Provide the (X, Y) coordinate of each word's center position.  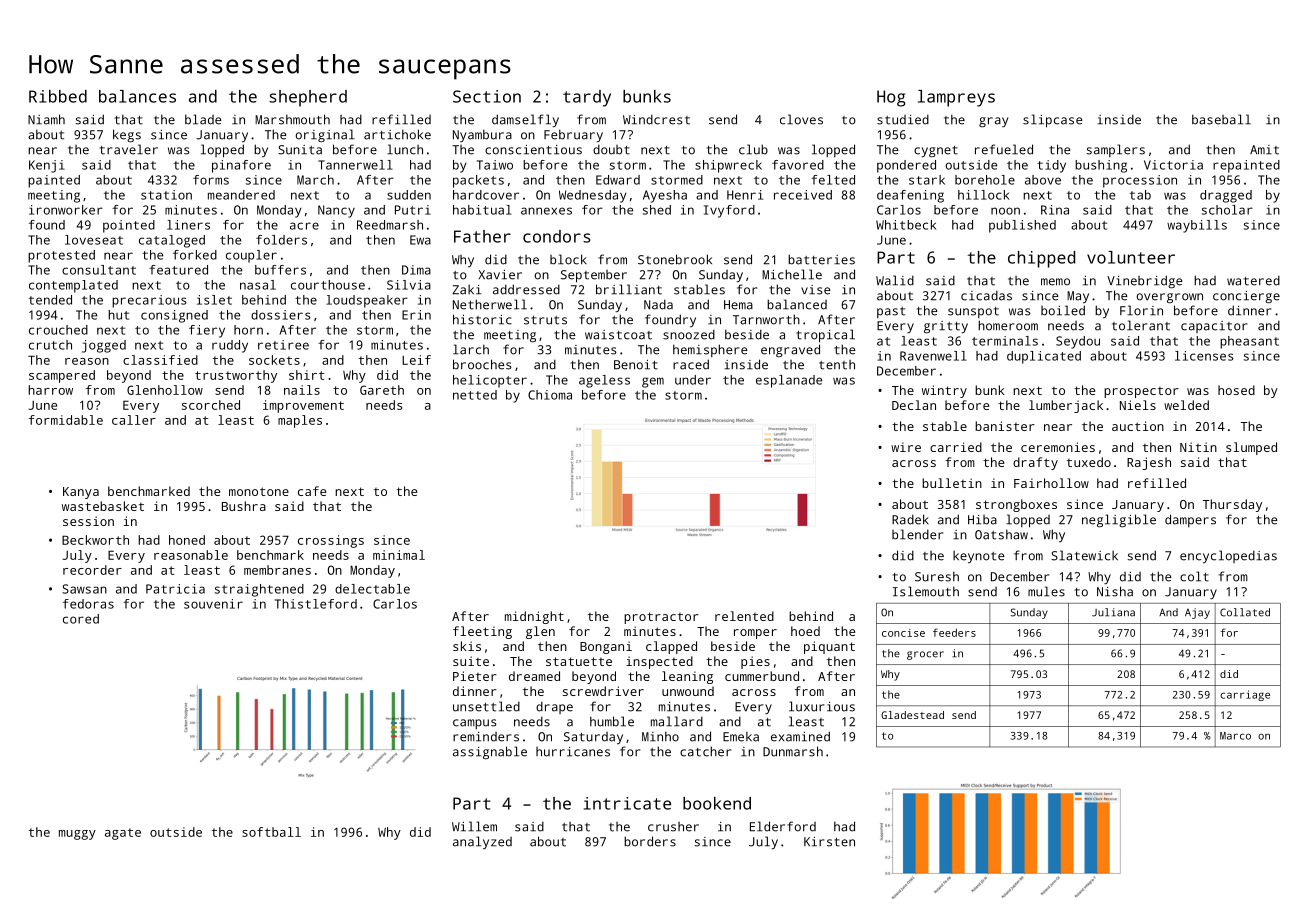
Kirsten (829, 842)
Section (487, 96)
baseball (1221, 119)
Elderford (783, 826)
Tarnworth (766, 319)
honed (187, 540)
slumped (1251, 448)
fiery (207, 331)
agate (123, 834)
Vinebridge (1145, 282)
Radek (910, 519)
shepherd (308, 98)
